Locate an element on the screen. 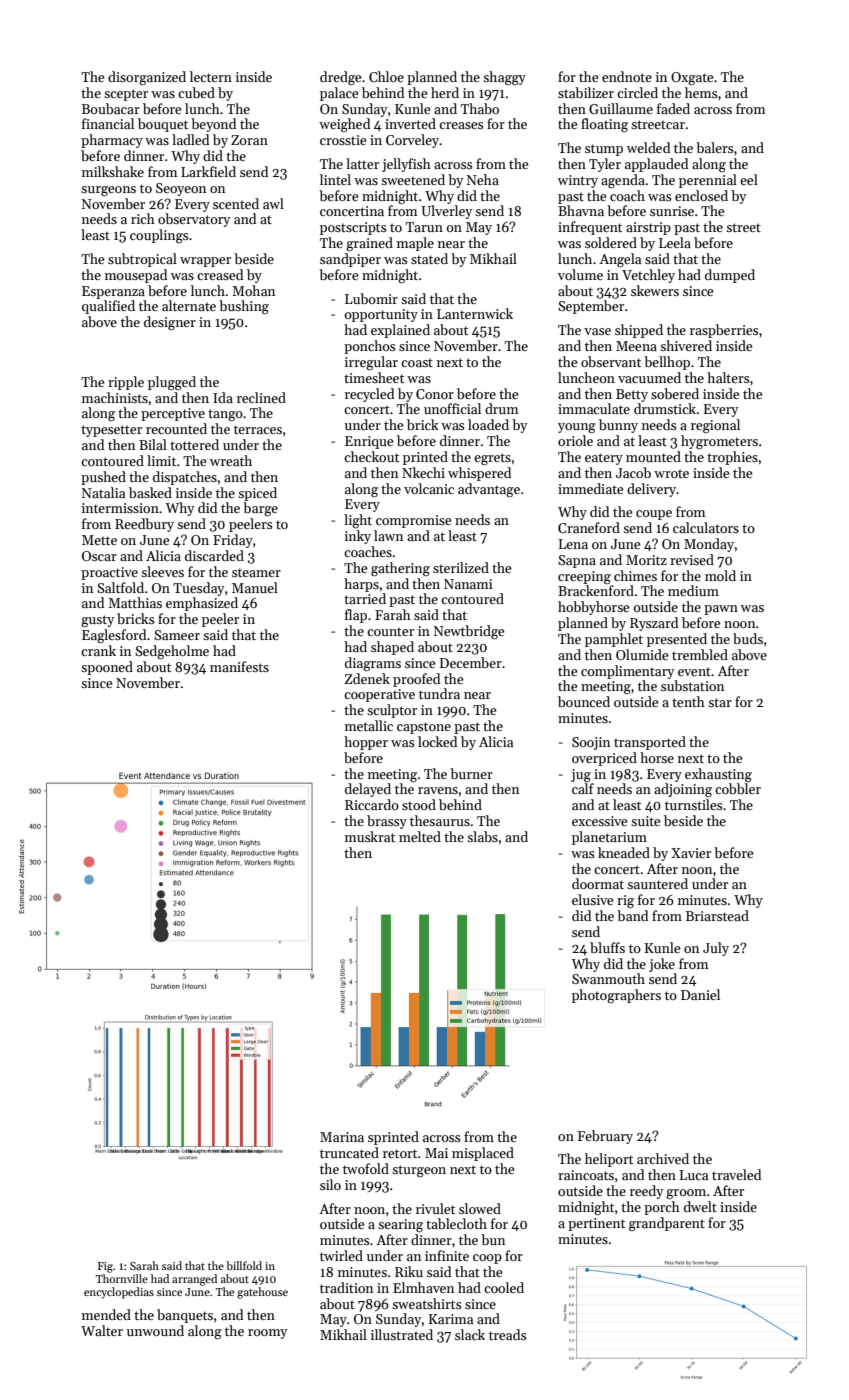 This screenshot has height=1400, width=849. loaded is located at coordinates (488, 424).
